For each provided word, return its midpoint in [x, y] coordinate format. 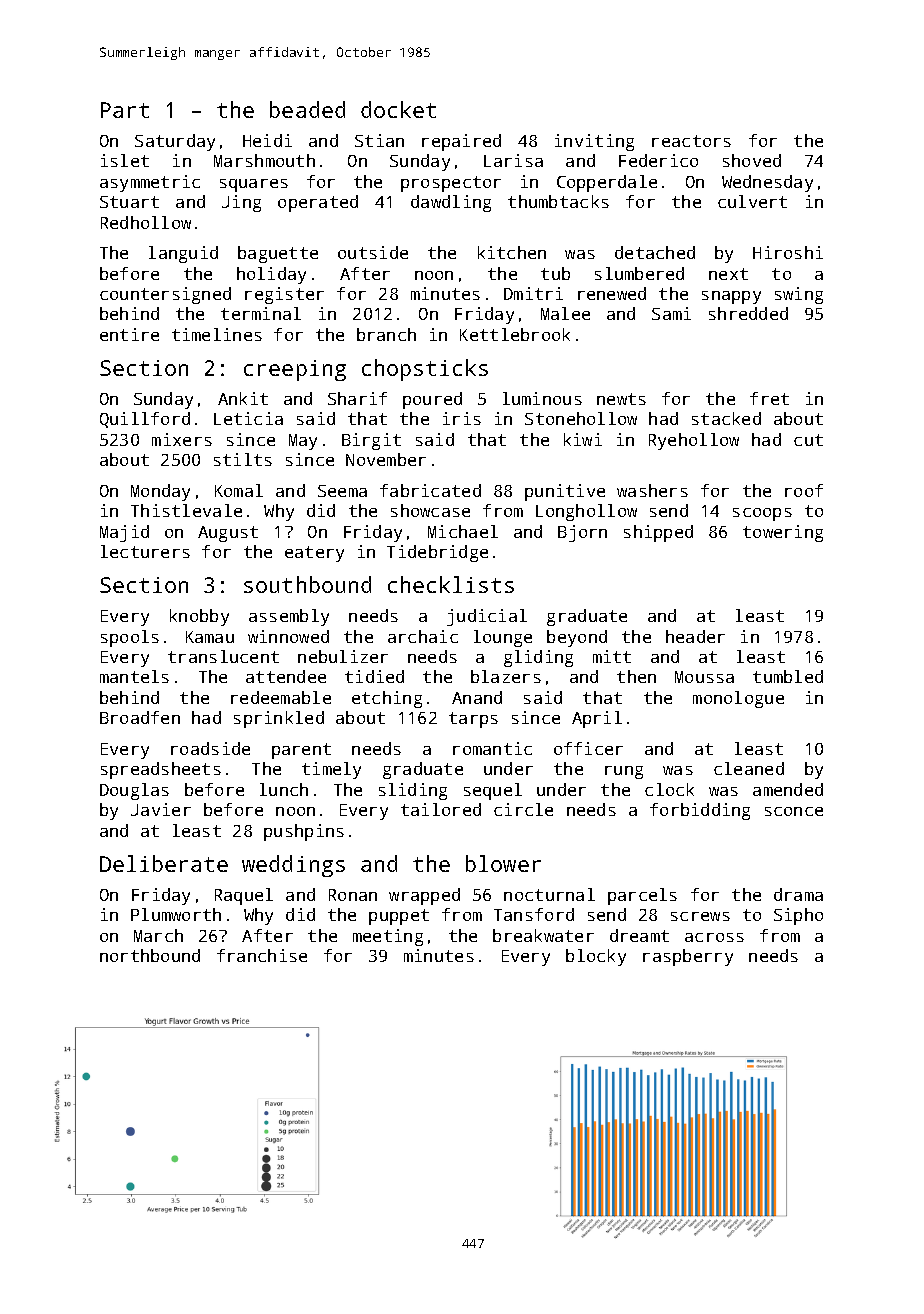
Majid [124, 533]
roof [804, 490]
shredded [748, 313]
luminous [542, 398]
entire [129, 334]
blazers [506, 676]
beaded [307, 109]
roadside [210, 748]
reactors [691, 141]
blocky [596, 957]
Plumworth [176, 914]
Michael [463, 531]
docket [398, 109]
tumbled [788, 676]
